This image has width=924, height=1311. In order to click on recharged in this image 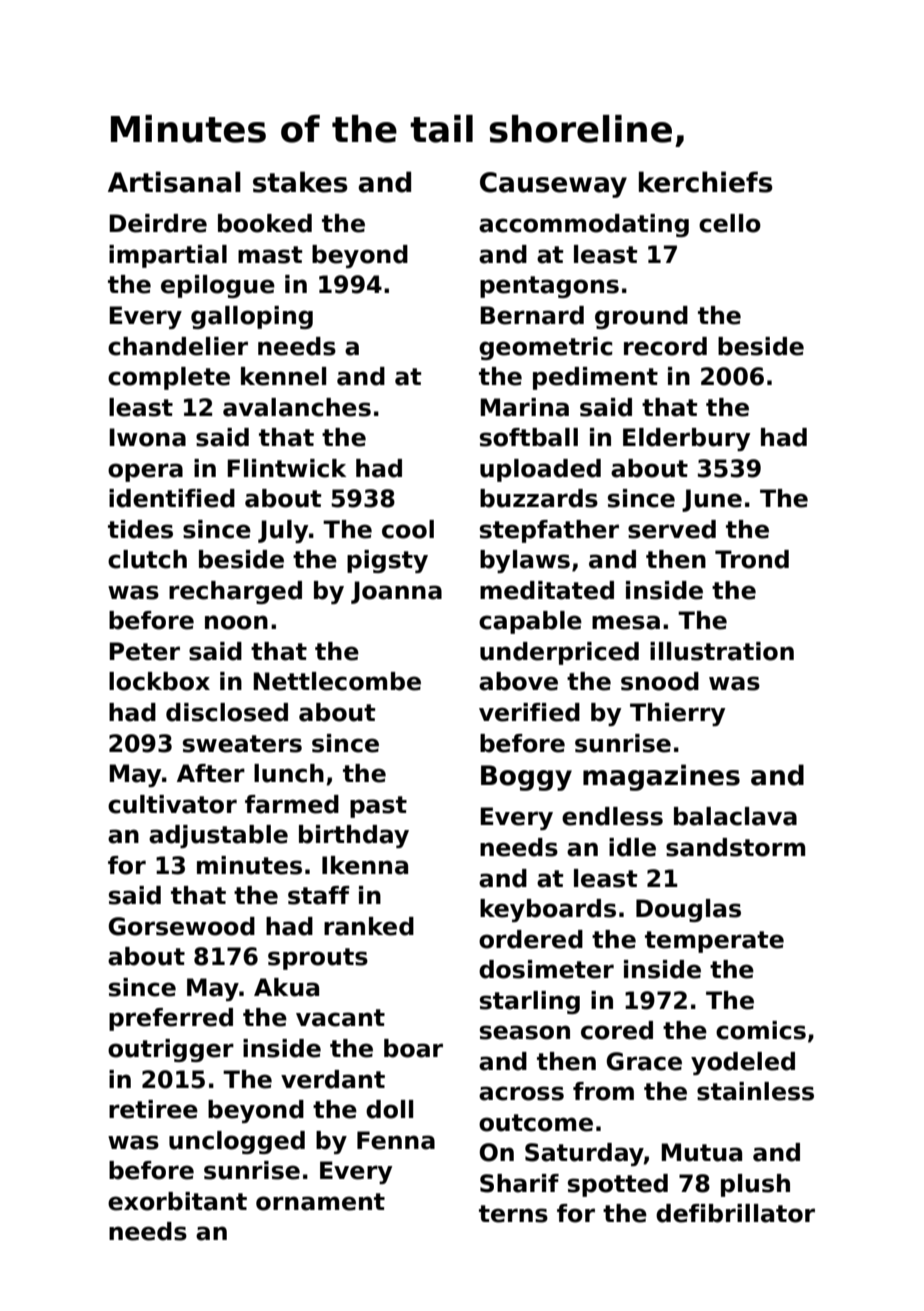, I will do `click(235, 592)`.
